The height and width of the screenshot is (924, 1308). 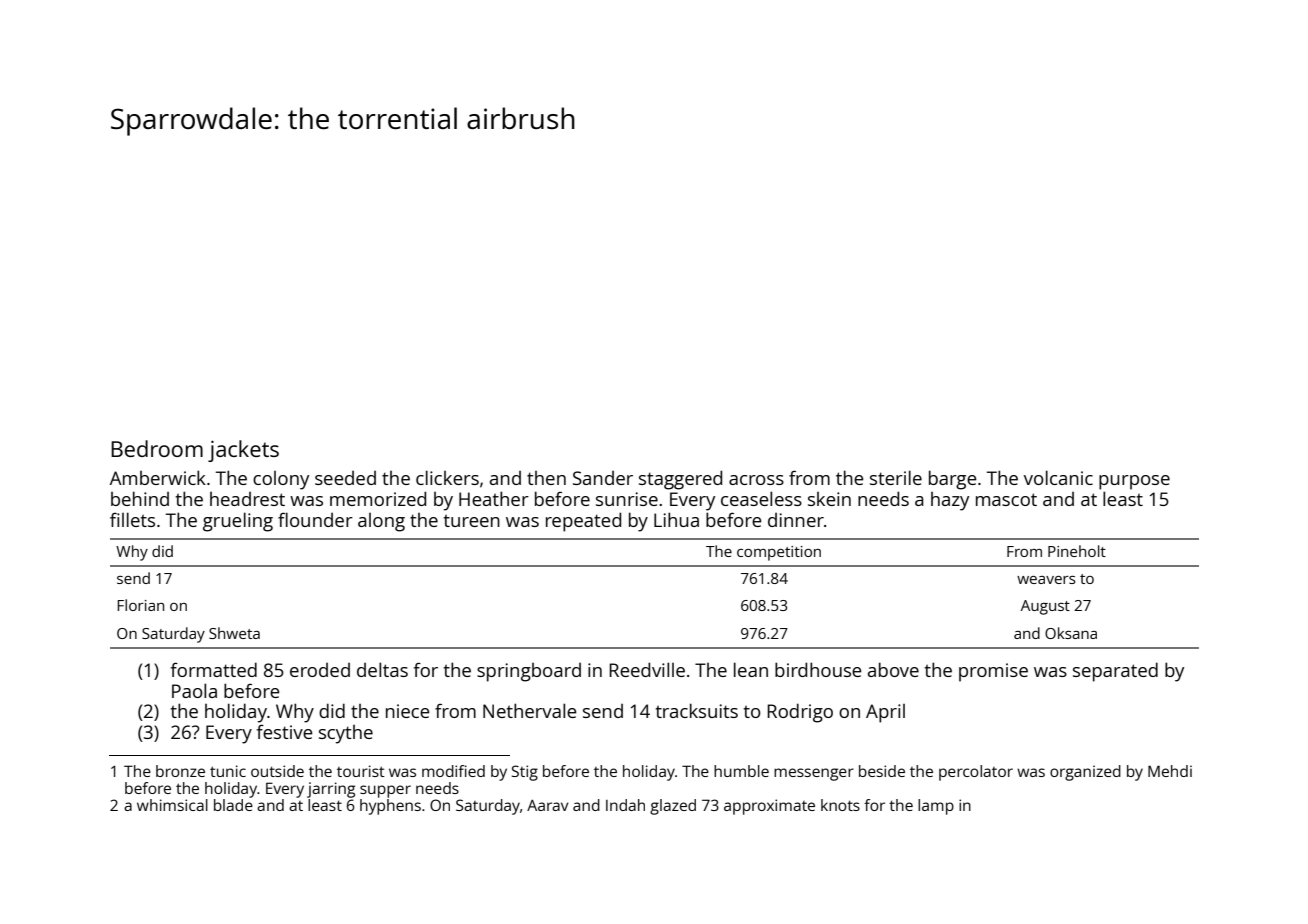 What do you see at coordinates (1046, 580) in the screenshot?
I see `weavers` at bounding box center [1046, 580].
